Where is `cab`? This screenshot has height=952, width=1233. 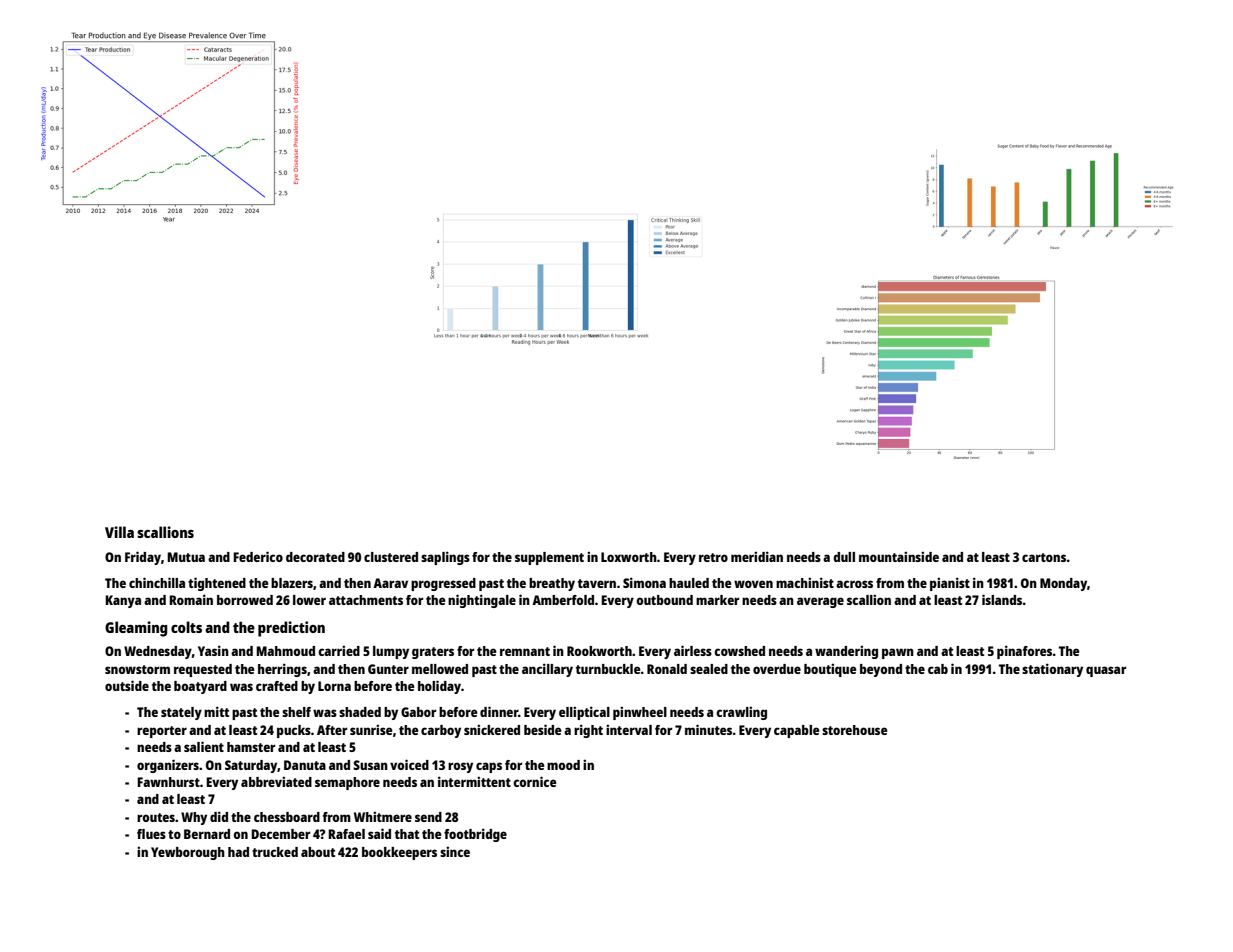 cab is located at coordinates (938, 669).
